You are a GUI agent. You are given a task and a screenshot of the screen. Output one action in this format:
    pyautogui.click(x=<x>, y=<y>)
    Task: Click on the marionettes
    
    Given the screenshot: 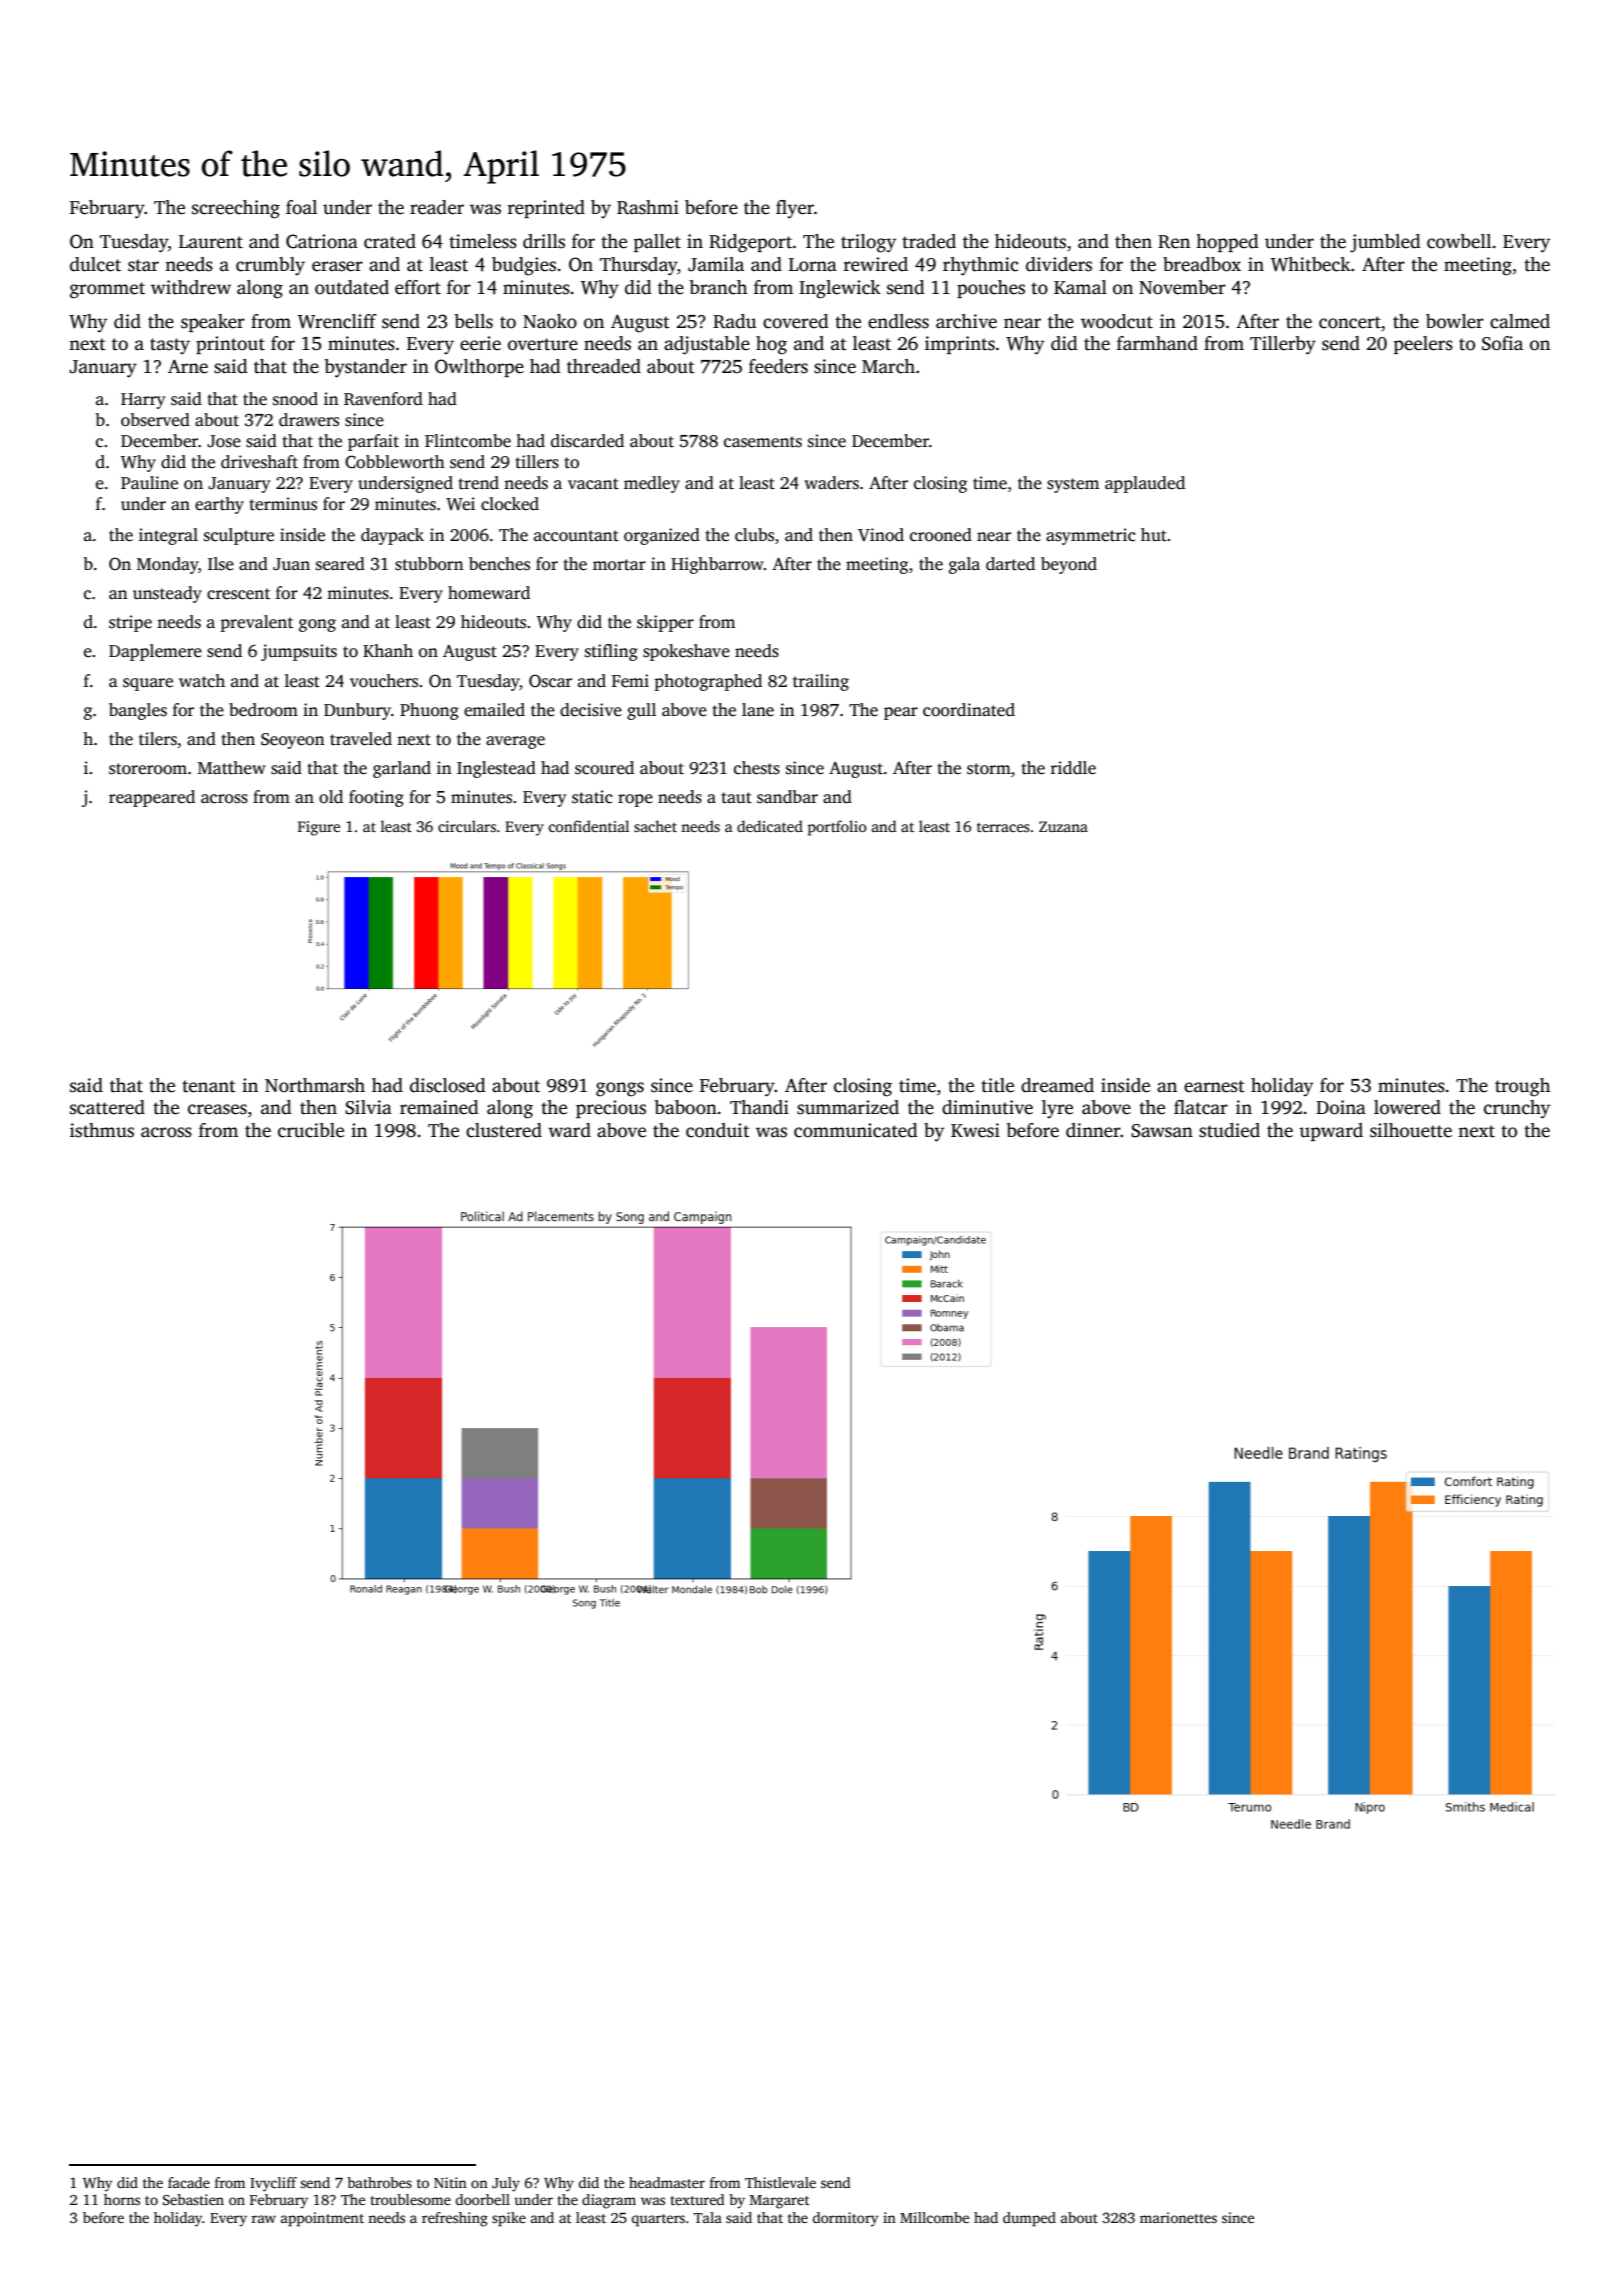 What is the action you would take?
    pyautogui.click(x=1178, y=2217)
